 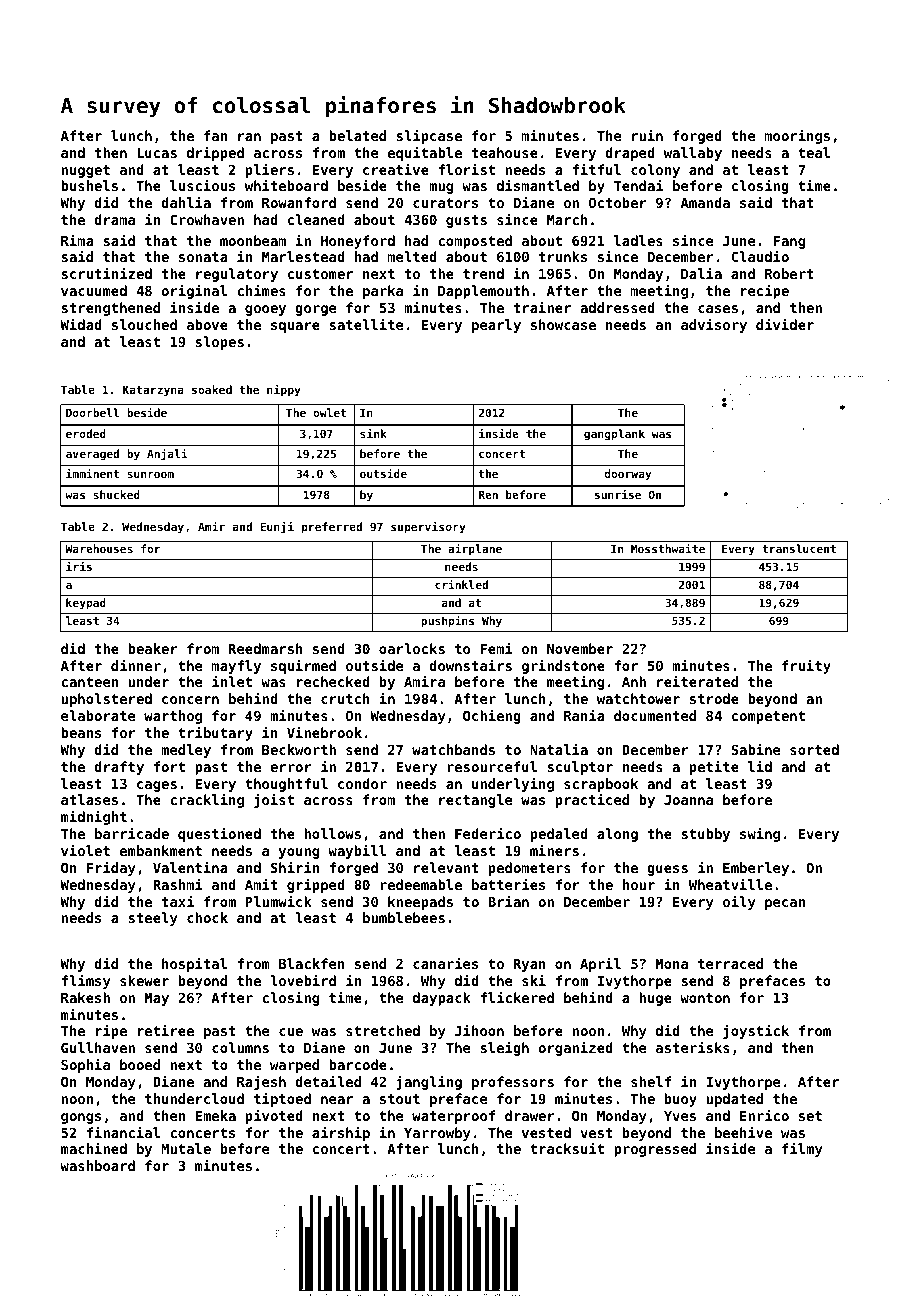 What do you see at coordinates (814, 749) in the document?
I see `sorted` at bounding box center [814, 749].
